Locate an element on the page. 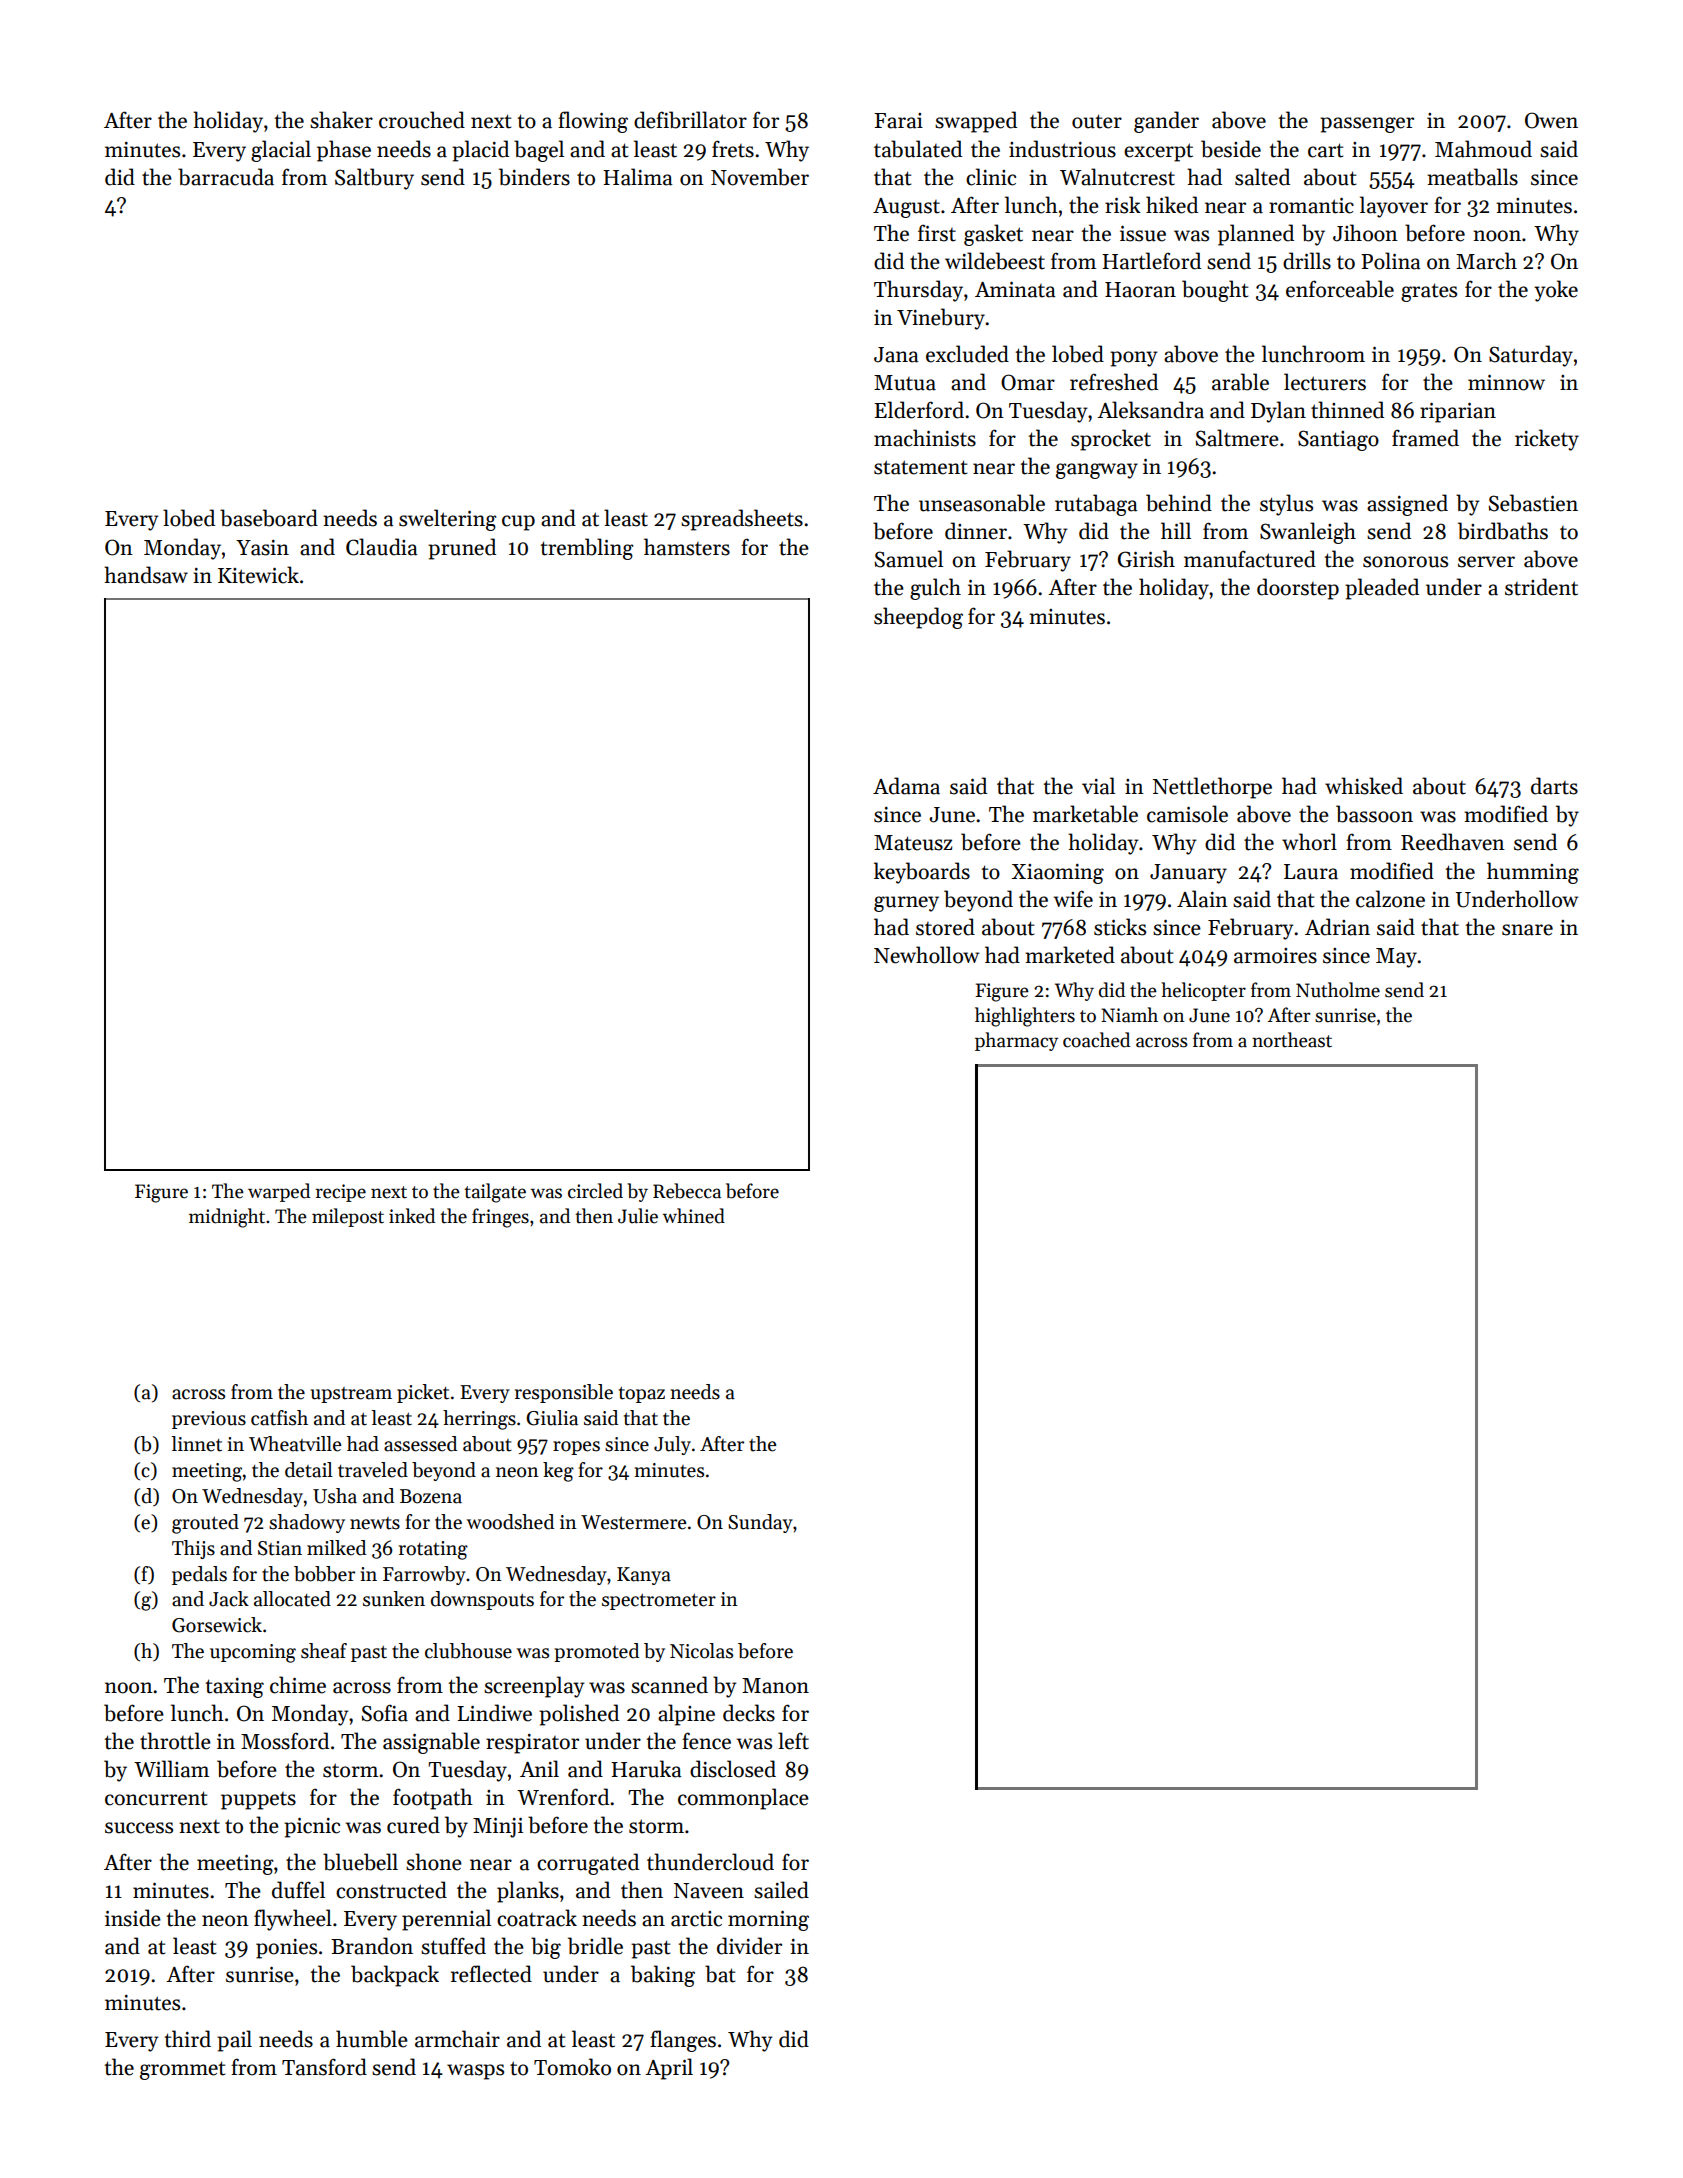 This document has height=2178, width=1683. grommet is located at coordinates (182, 2070).
